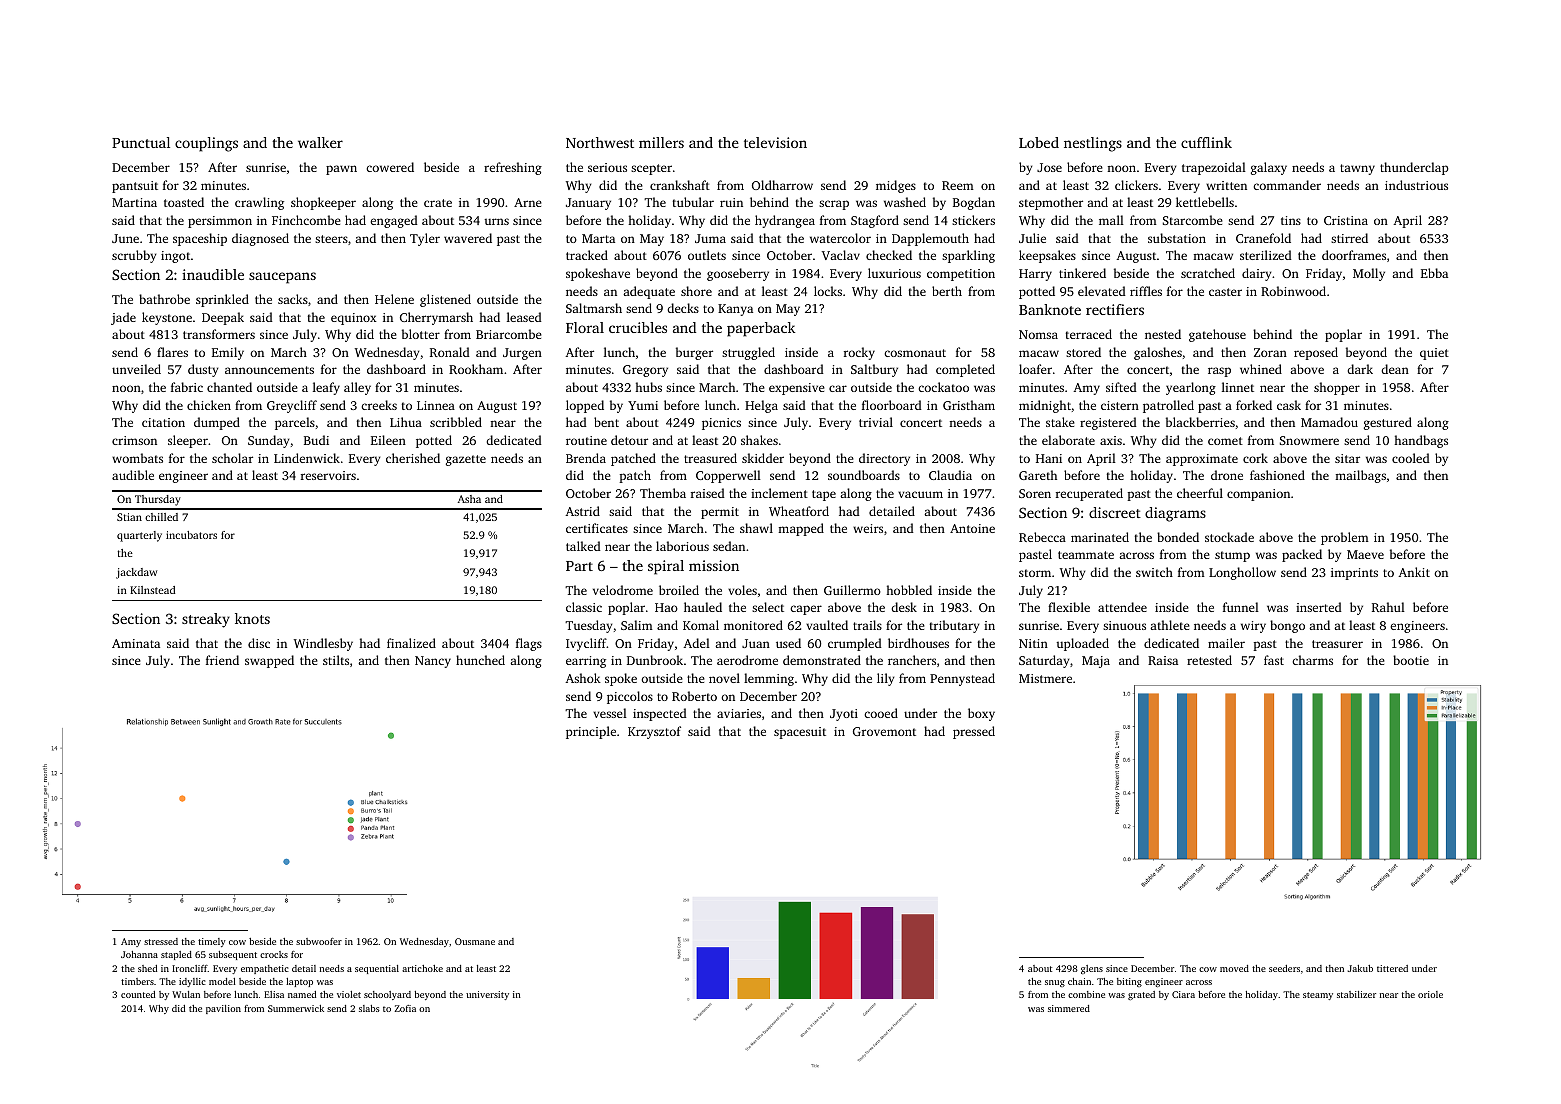 This screenshot has width=1561, height=1104. I want to click on Arne, so click(528, 202).
